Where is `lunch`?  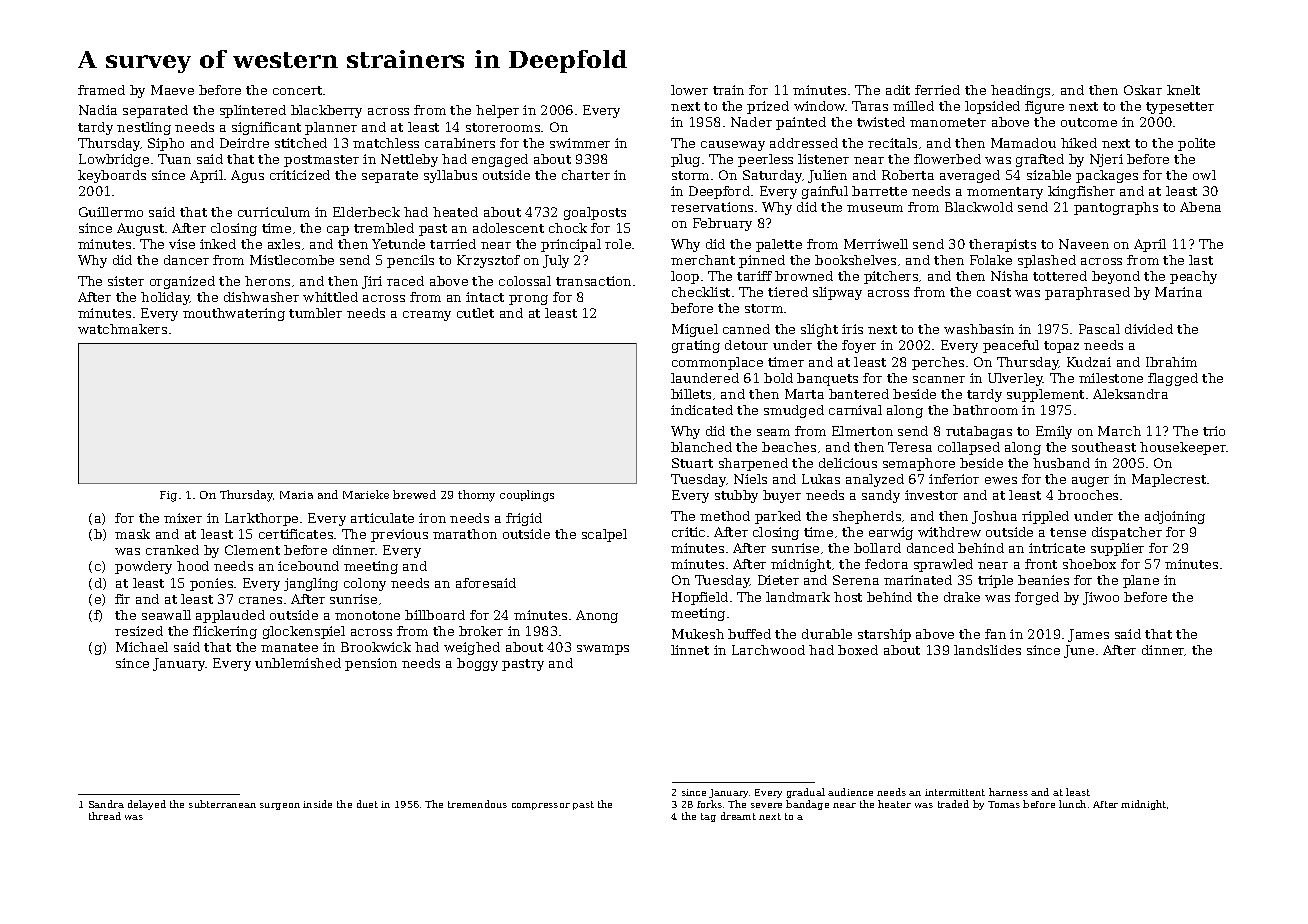 lunch is located at coordinates (1072, 804).
